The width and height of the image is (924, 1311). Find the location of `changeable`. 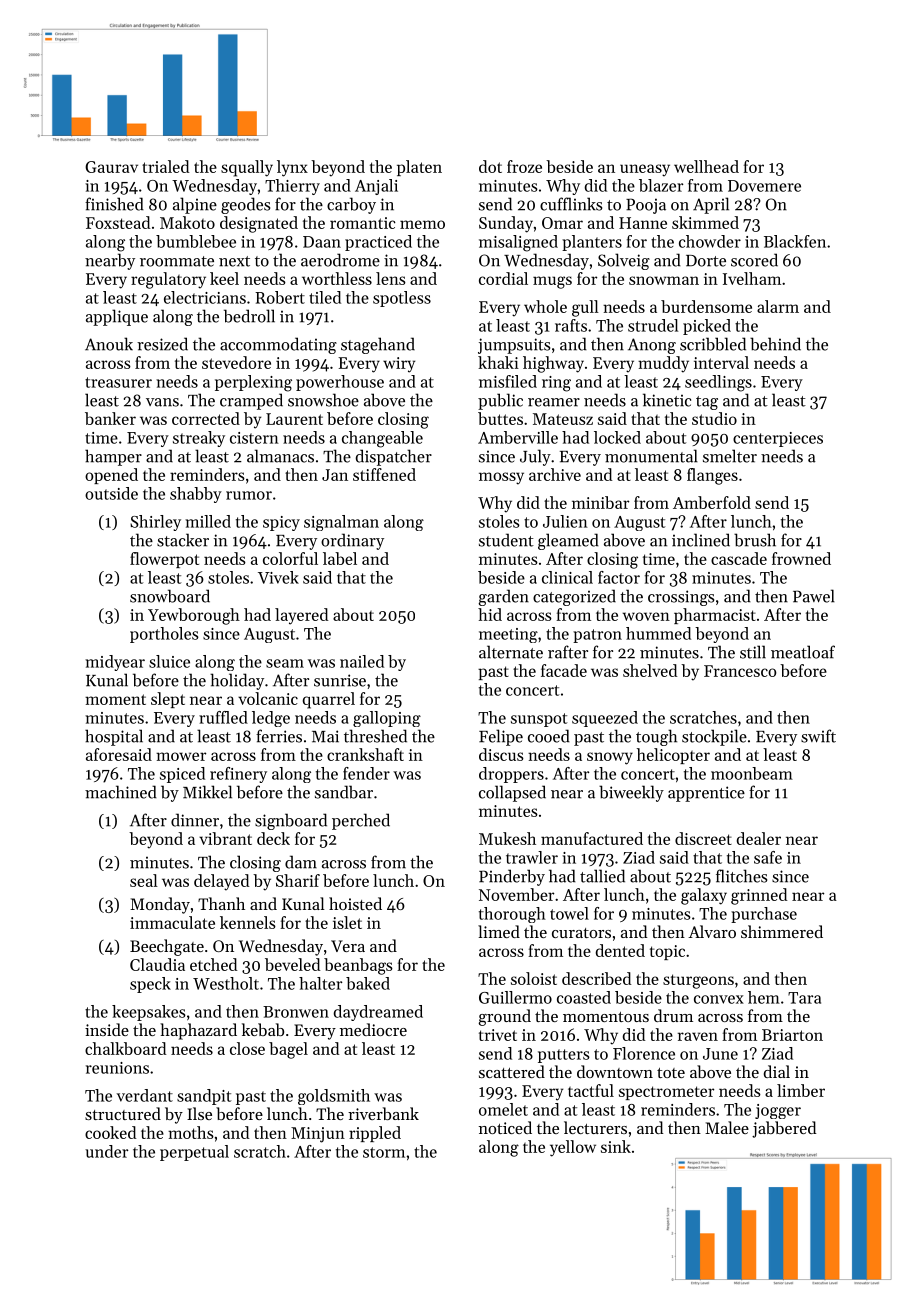

changeable is located at coordinates (382, 439).
